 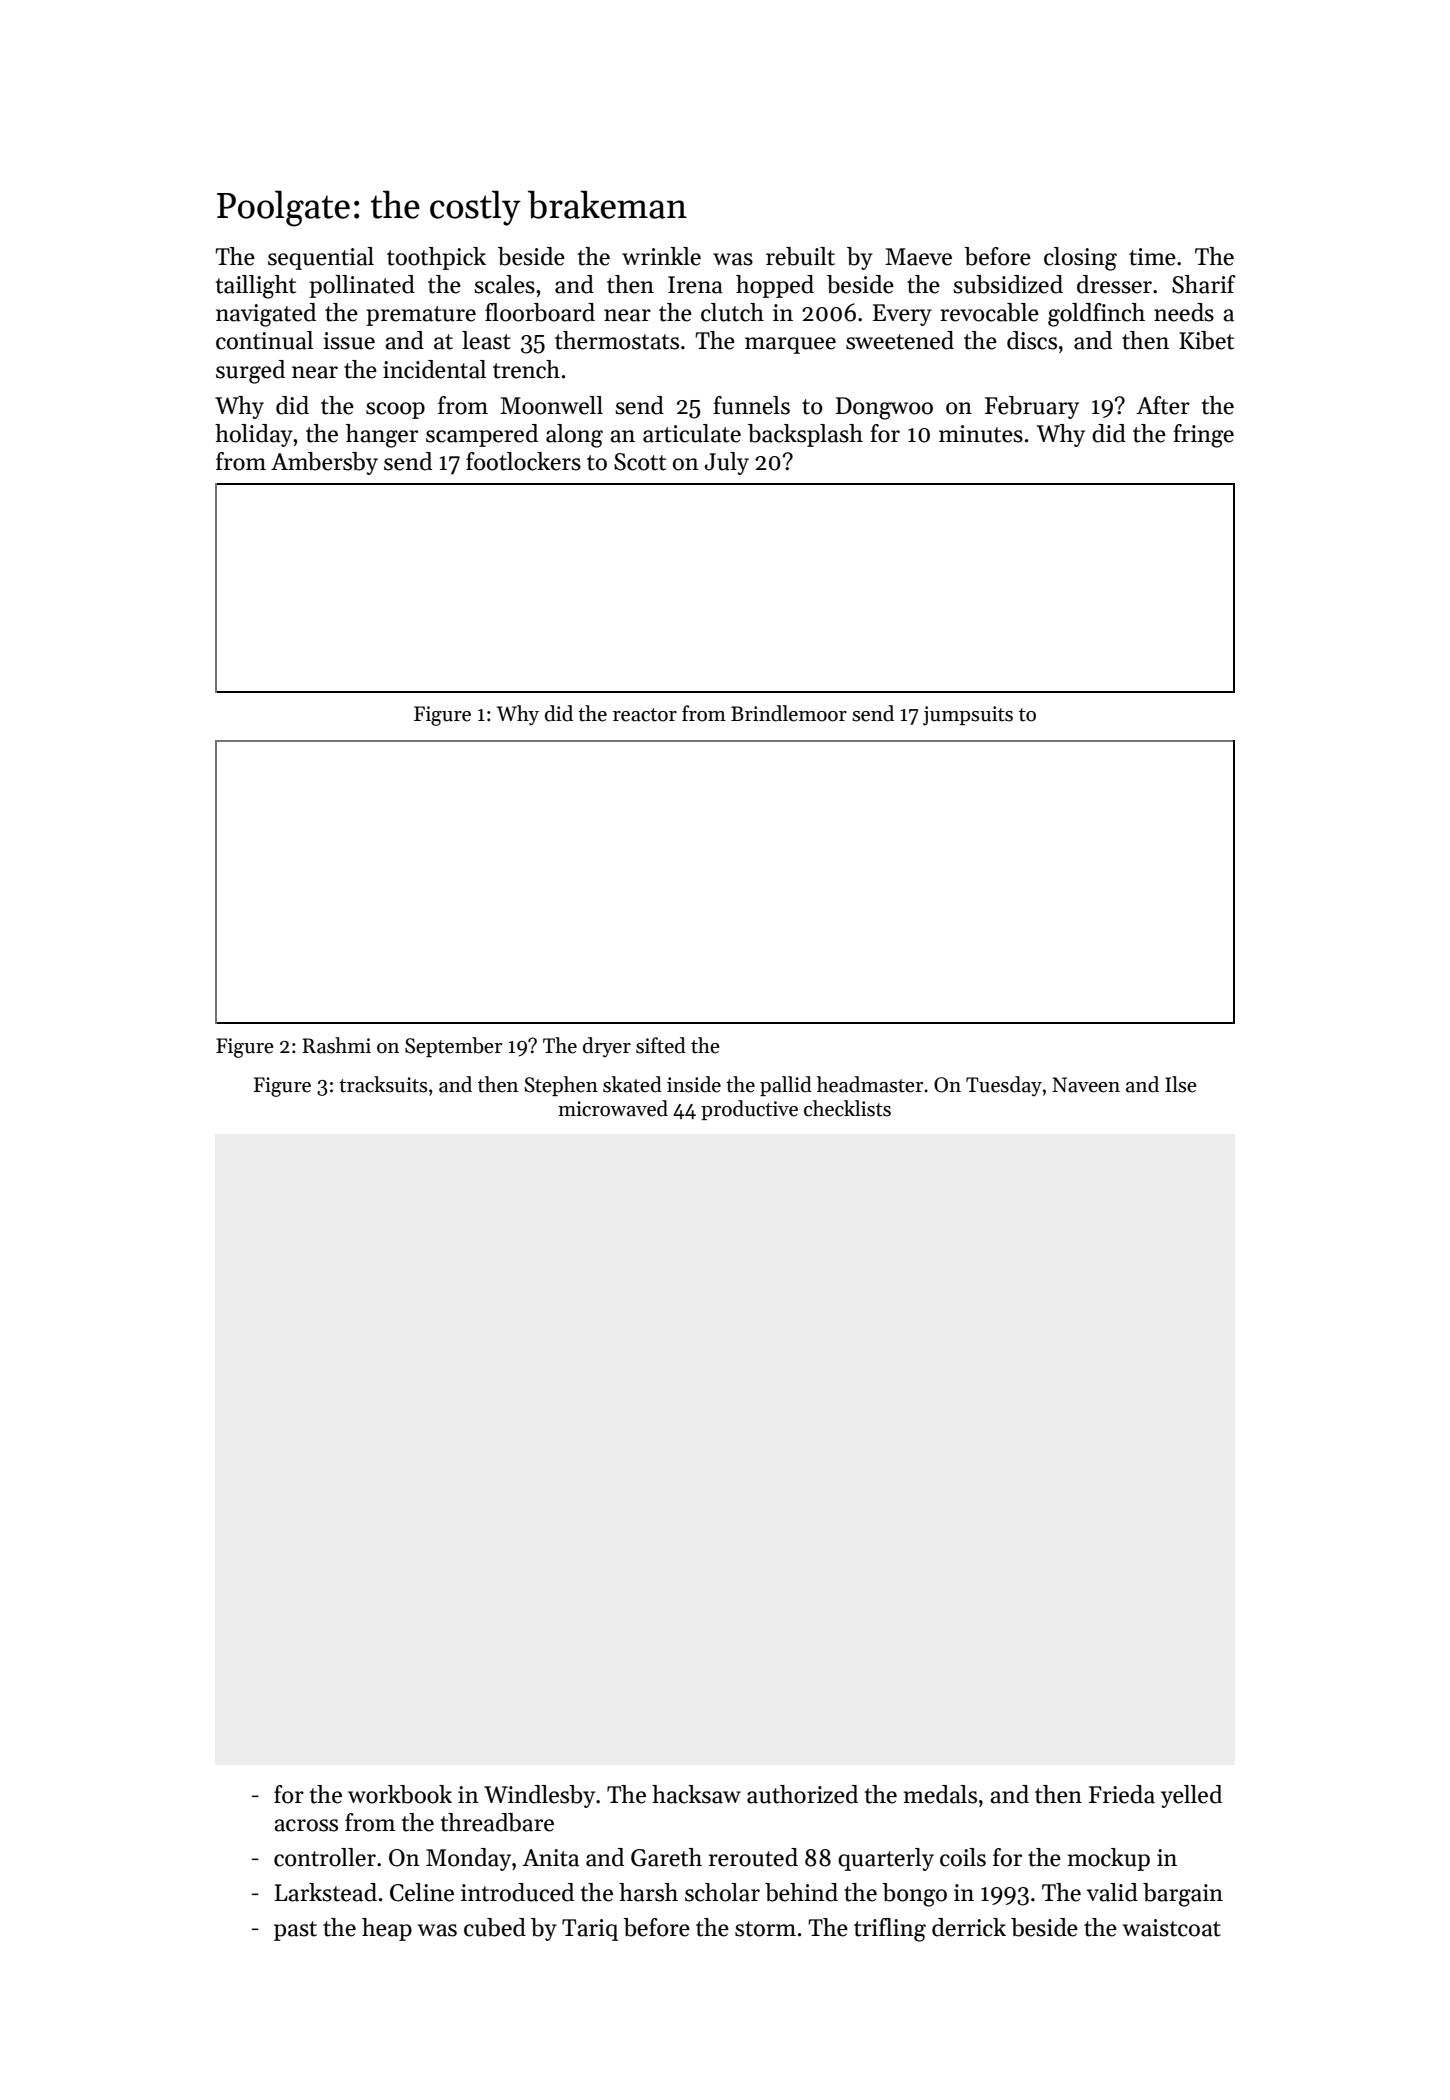 I want to click on heap, so click(x=387, y=1929).
